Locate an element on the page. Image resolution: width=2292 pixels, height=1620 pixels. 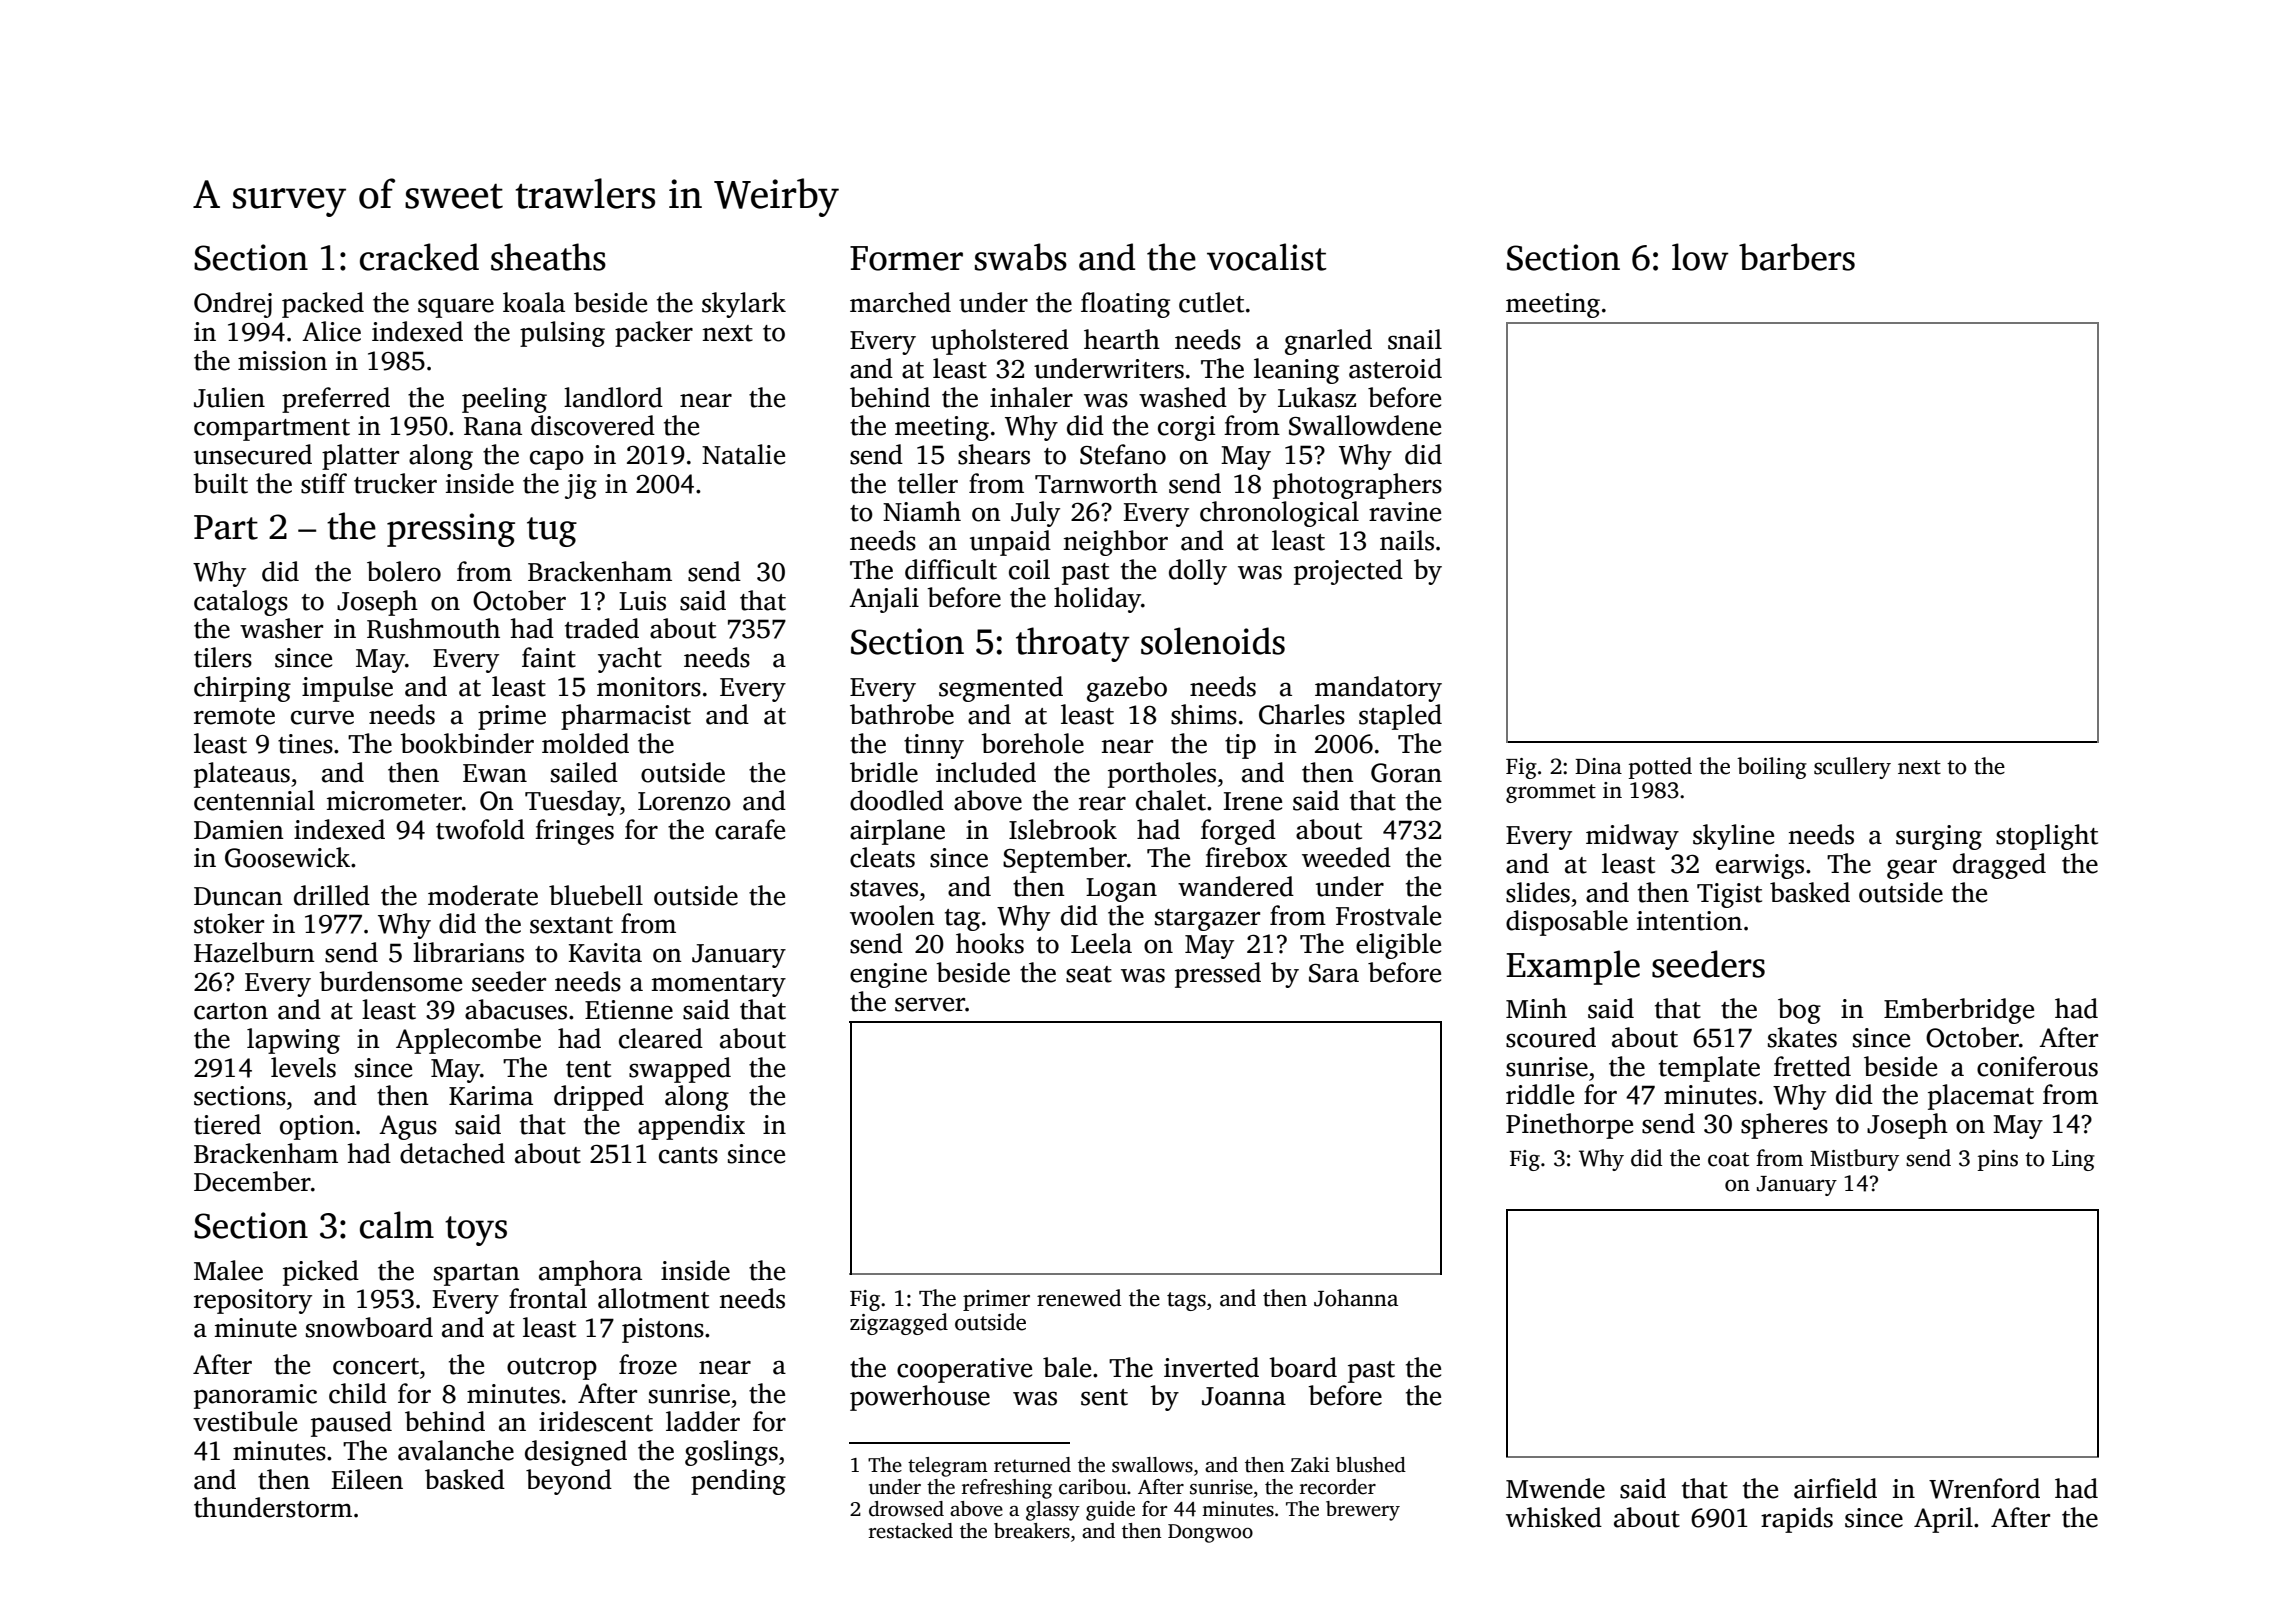
catalogs is located at coordinates (241, 603).
